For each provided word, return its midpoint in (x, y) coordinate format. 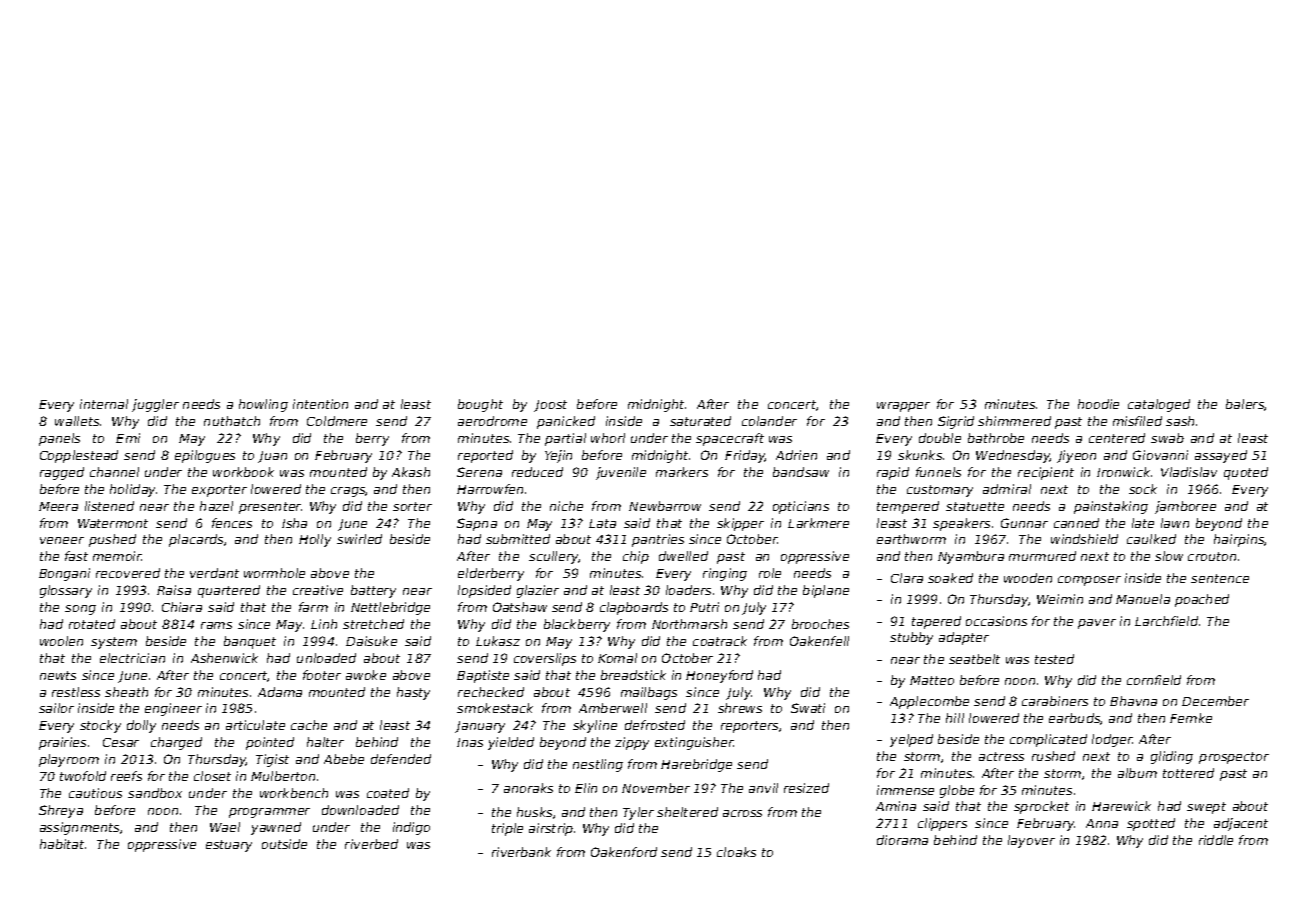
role (770, 573)
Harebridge (696, 765)
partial (565, 439)
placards (196, 540)
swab (1167, 438)
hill (955, 718)
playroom (69, 760)
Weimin (1060, 599)
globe (957, 791)
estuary (229, 846)
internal (104, 404)
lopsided (484, 591)
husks (534, 812)
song (80, 610)
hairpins (1239, 540)
